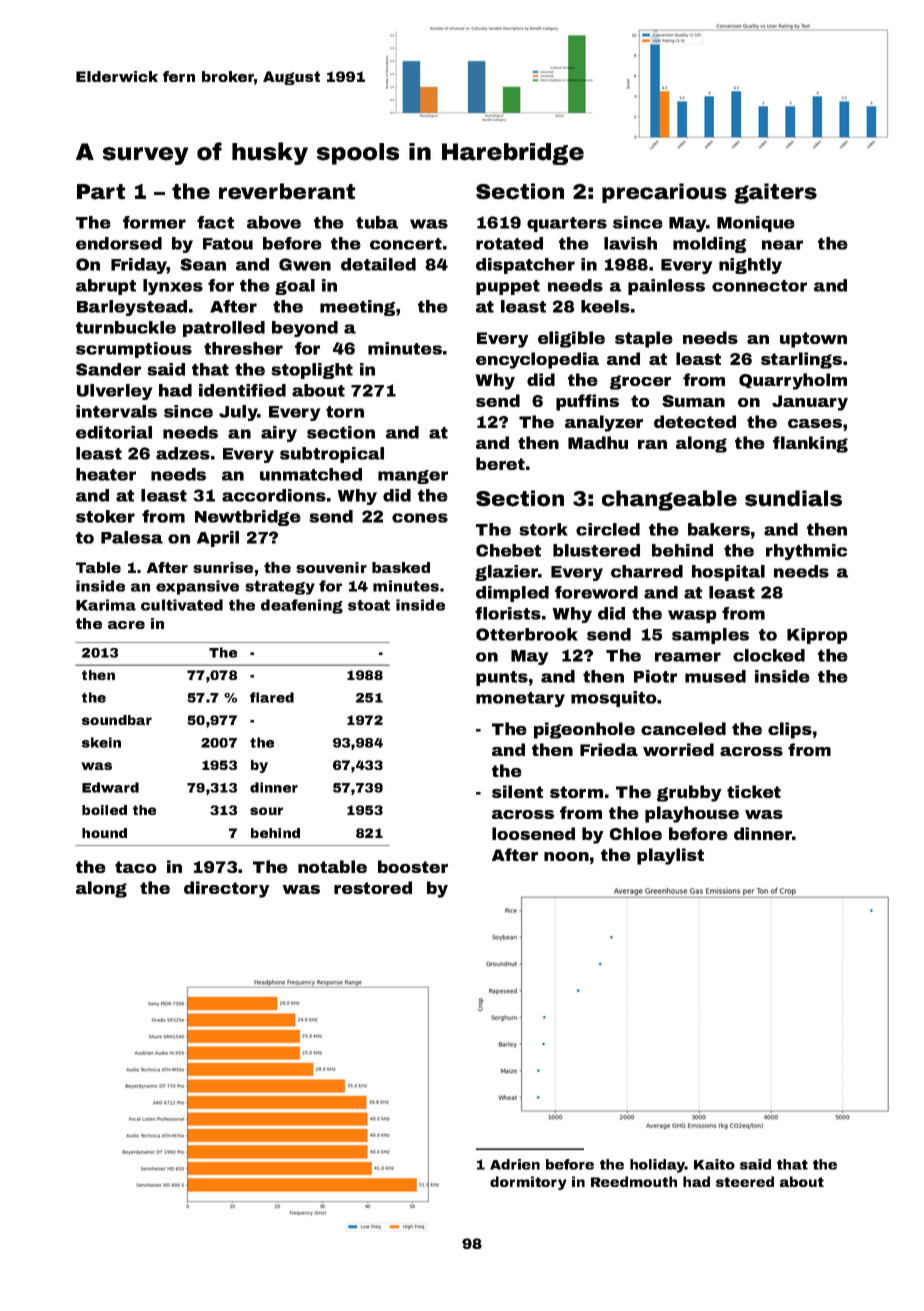 Image resolution: width=924 pixels, height=1311 pixels. Describe the element at coordinates (108, 369) in the image. I see `Sander` at that location.
